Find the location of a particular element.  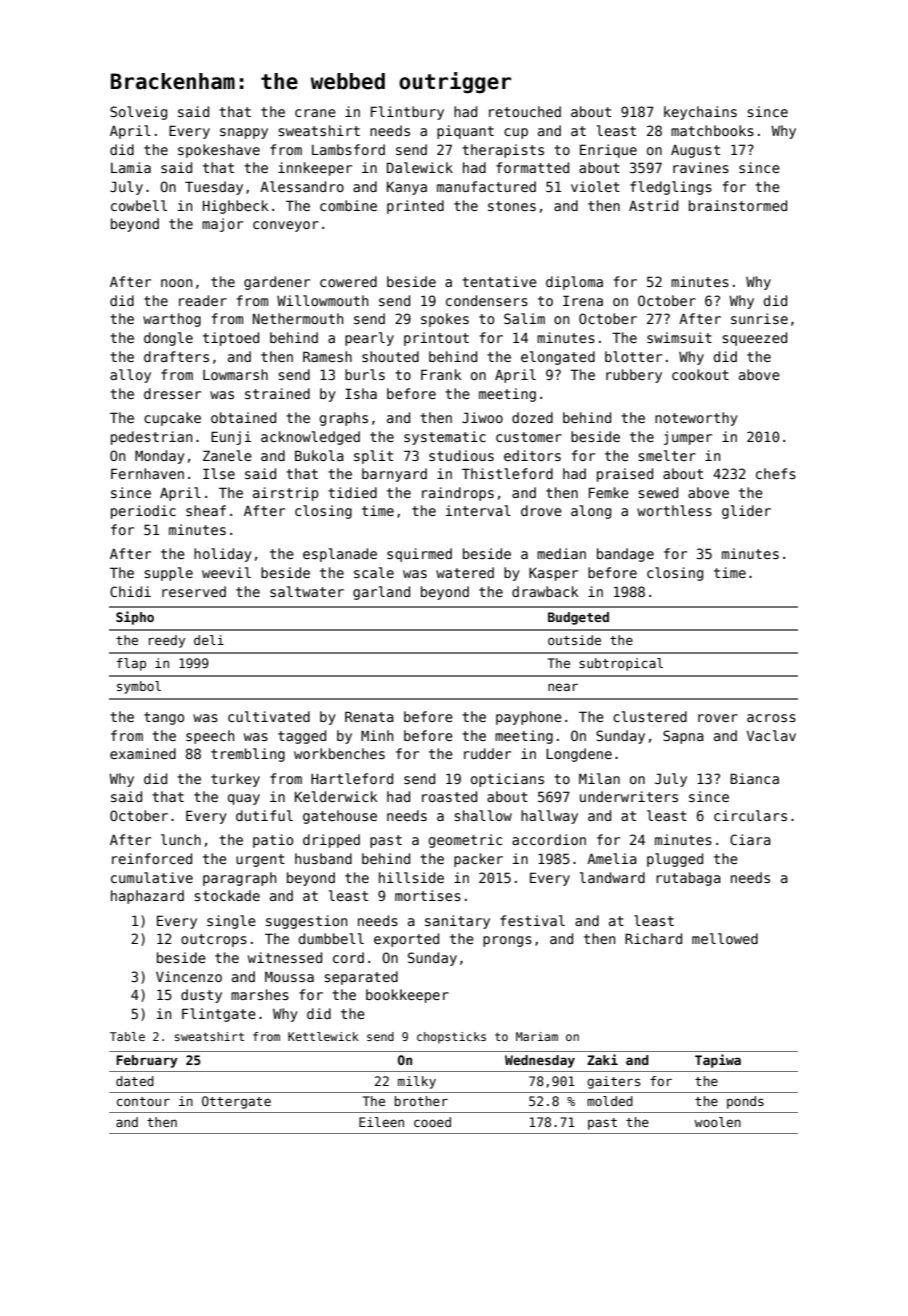

squirmed is located at coordinates (419, 555).
